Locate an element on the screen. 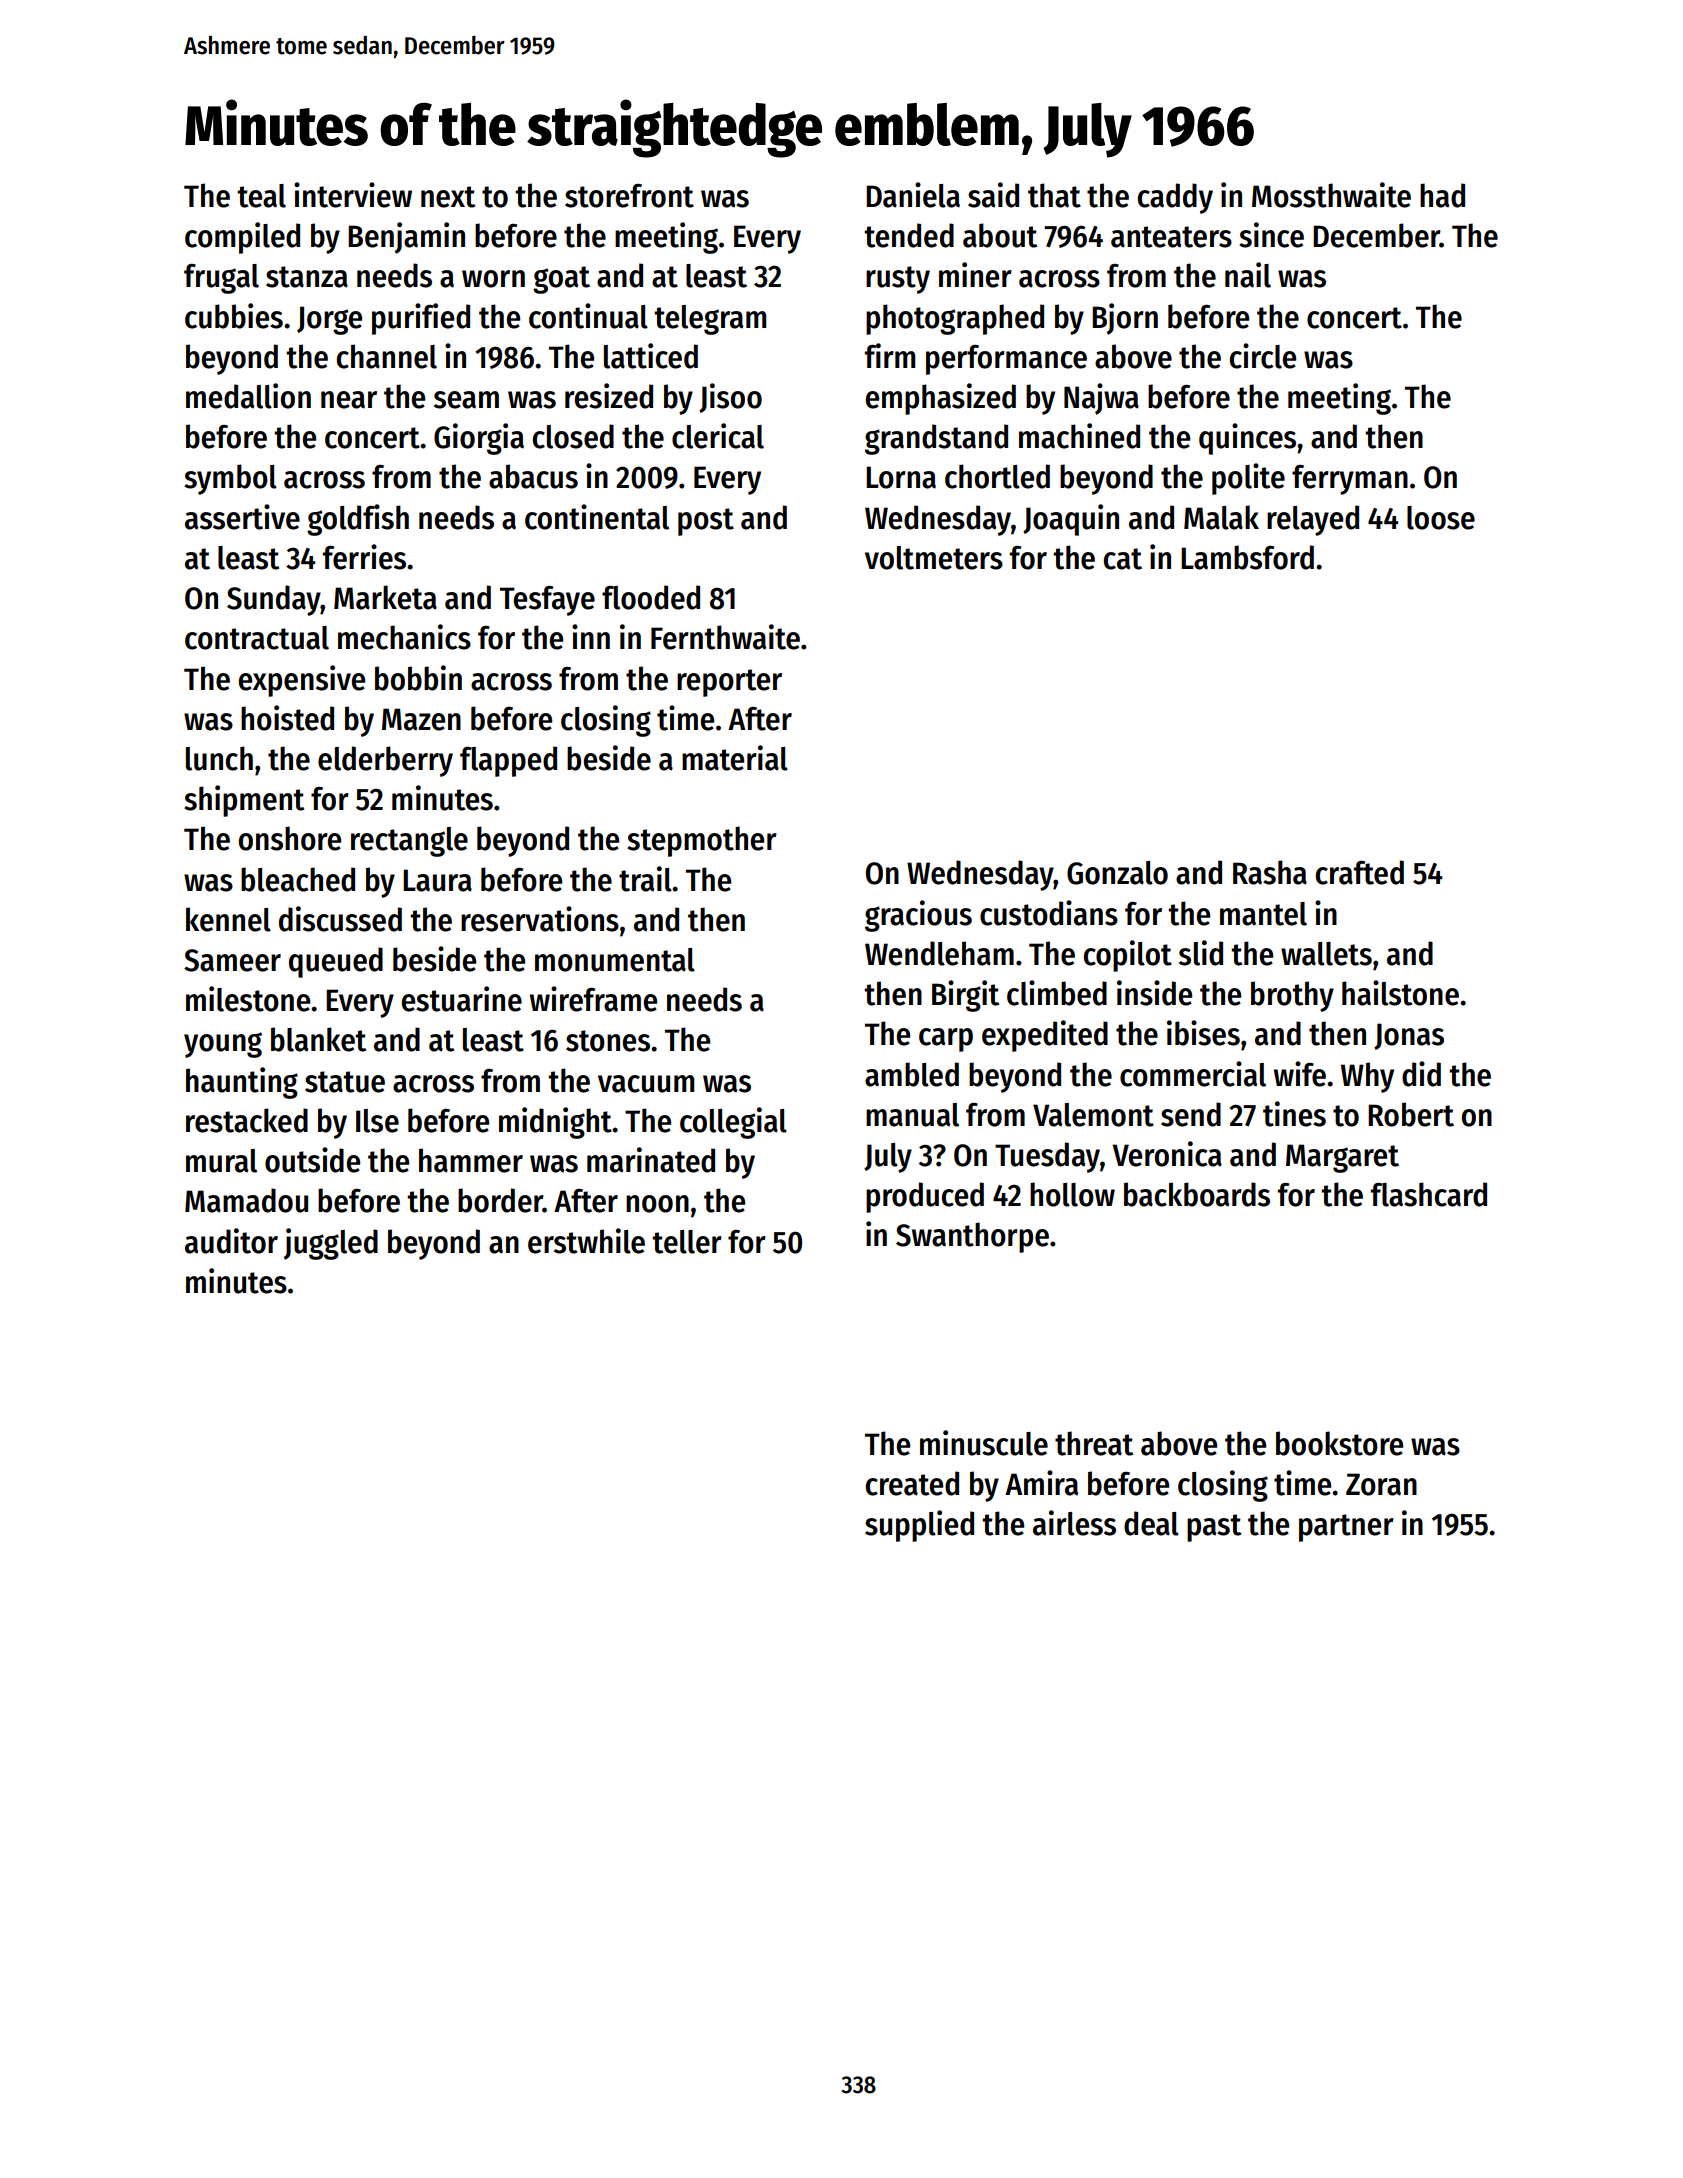 This screenshot has width=1683, height=2178. loose is located at coordinates (1441, 518).
